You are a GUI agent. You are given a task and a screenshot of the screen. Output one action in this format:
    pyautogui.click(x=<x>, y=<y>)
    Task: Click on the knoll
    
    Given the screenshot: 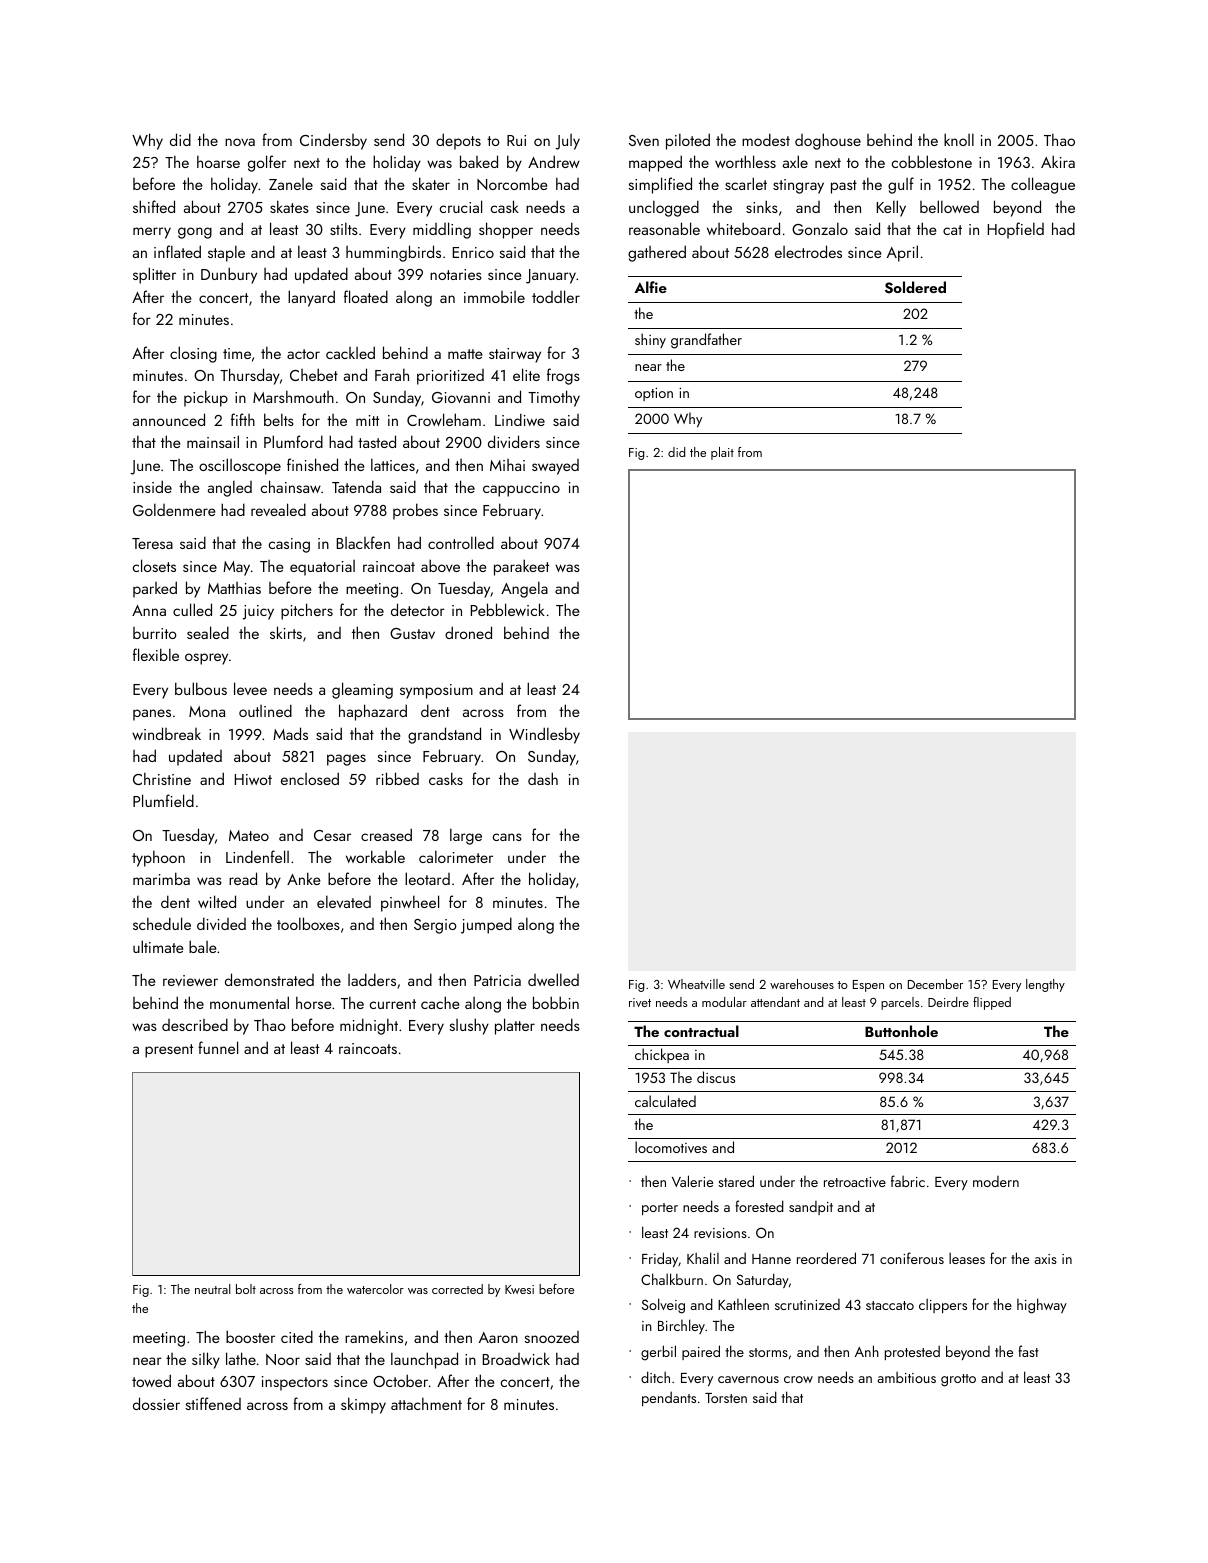 What is the action you would take?
    pyautogui.click(x=959, y=139)
